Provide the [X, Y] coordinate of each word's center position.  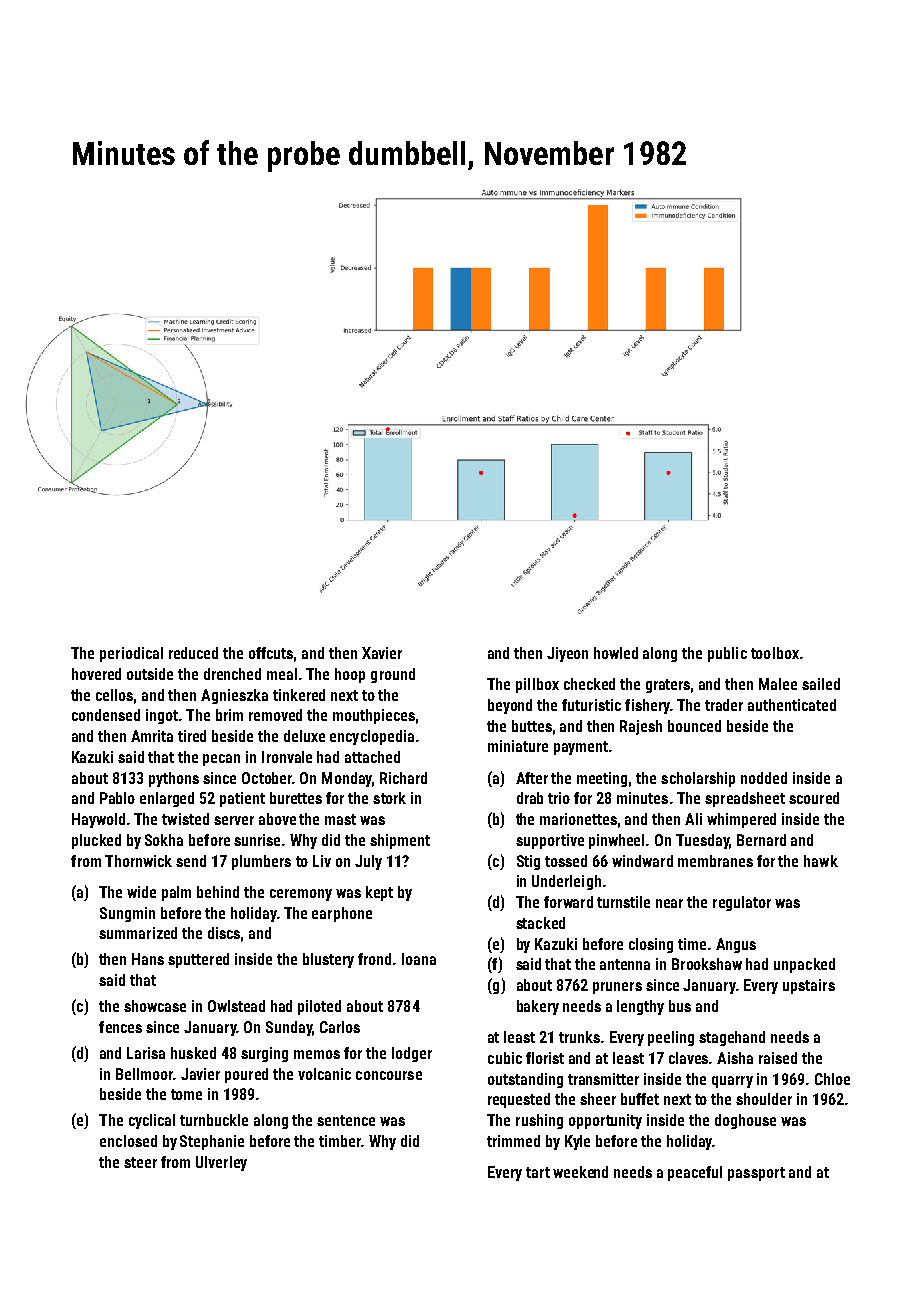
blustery [328, 960]
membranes [715, 861]
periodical [131, 654]
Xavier [382, 653]
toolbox [775, 653]
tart [538, 1172]
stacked [540, 923]
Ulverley [221, 1163]
